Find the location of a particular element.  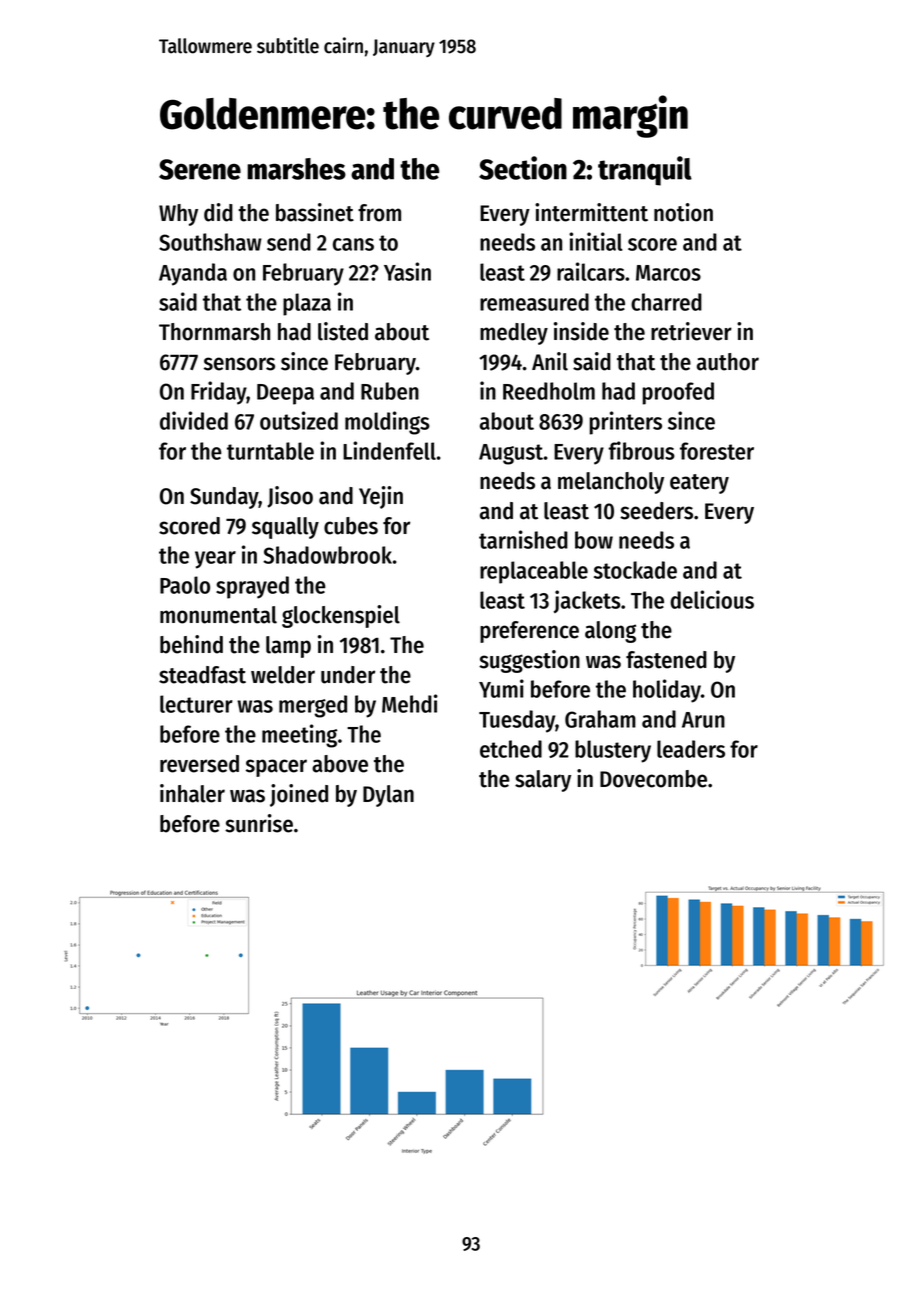

inhaler is located at coordinates (192, 793).
